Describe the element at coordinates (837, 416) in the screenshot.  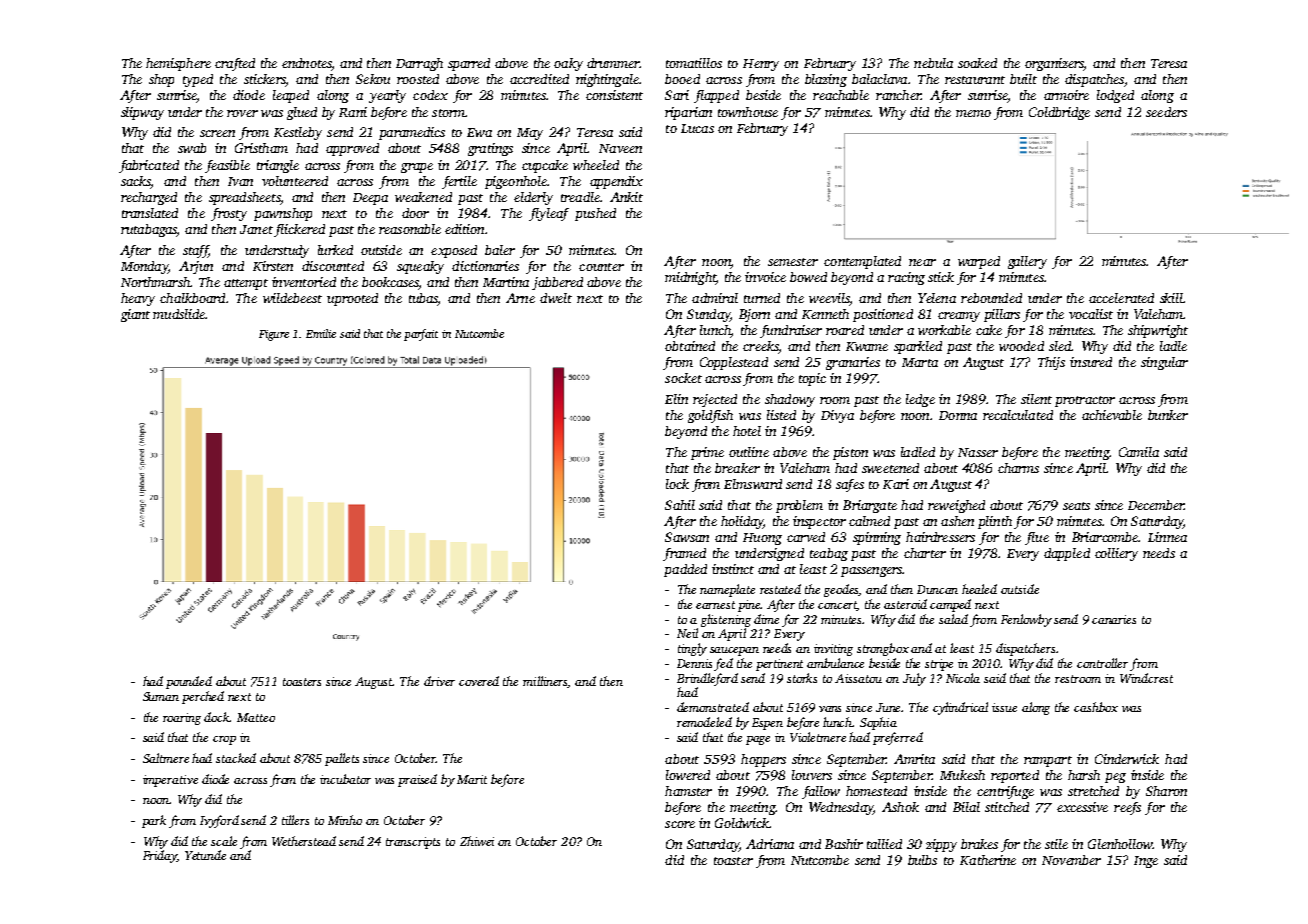
I see `Divya` at that location.
